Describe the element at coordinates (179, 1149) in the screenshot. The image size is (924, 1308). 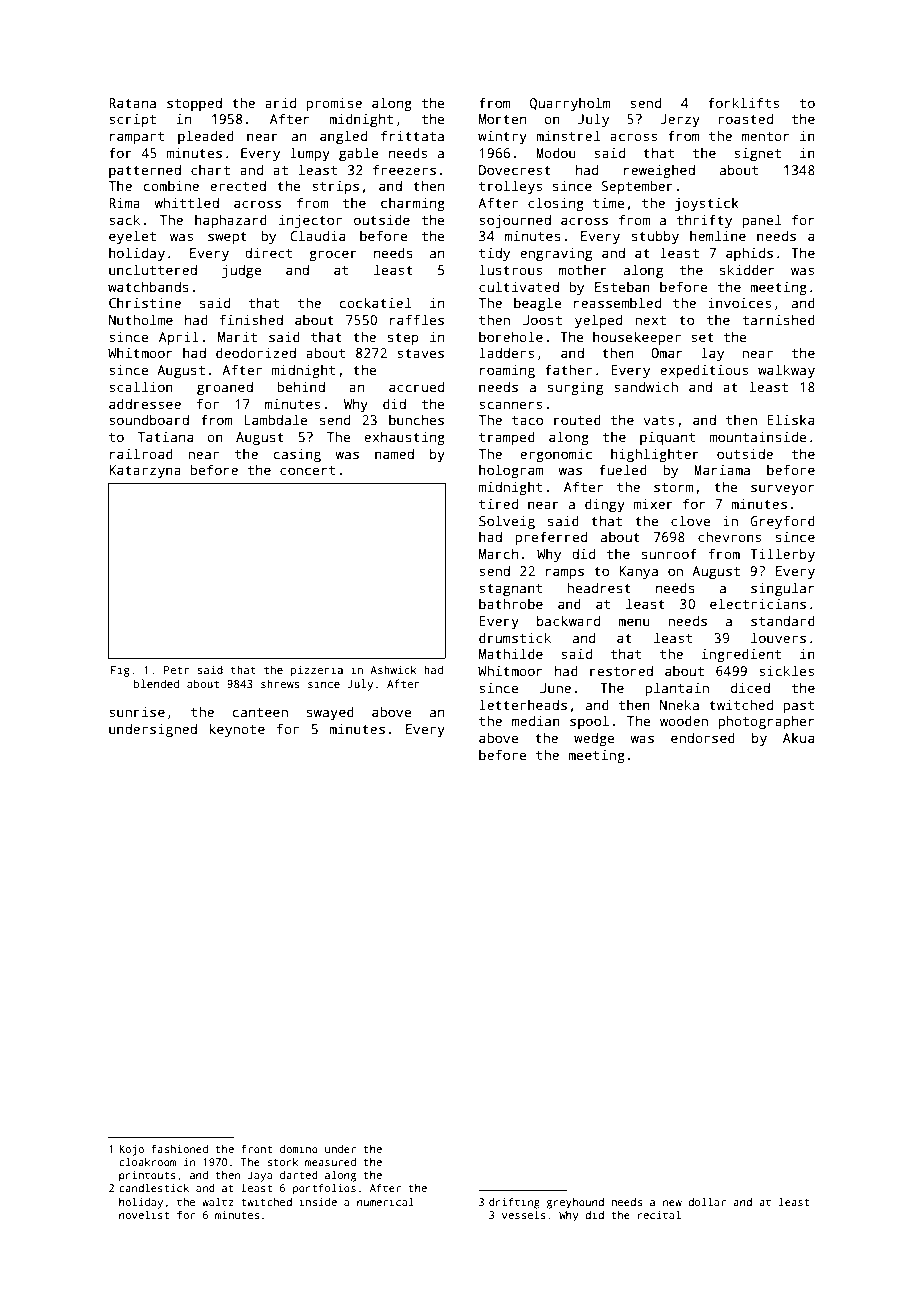
I see `fashioned` at that location.
